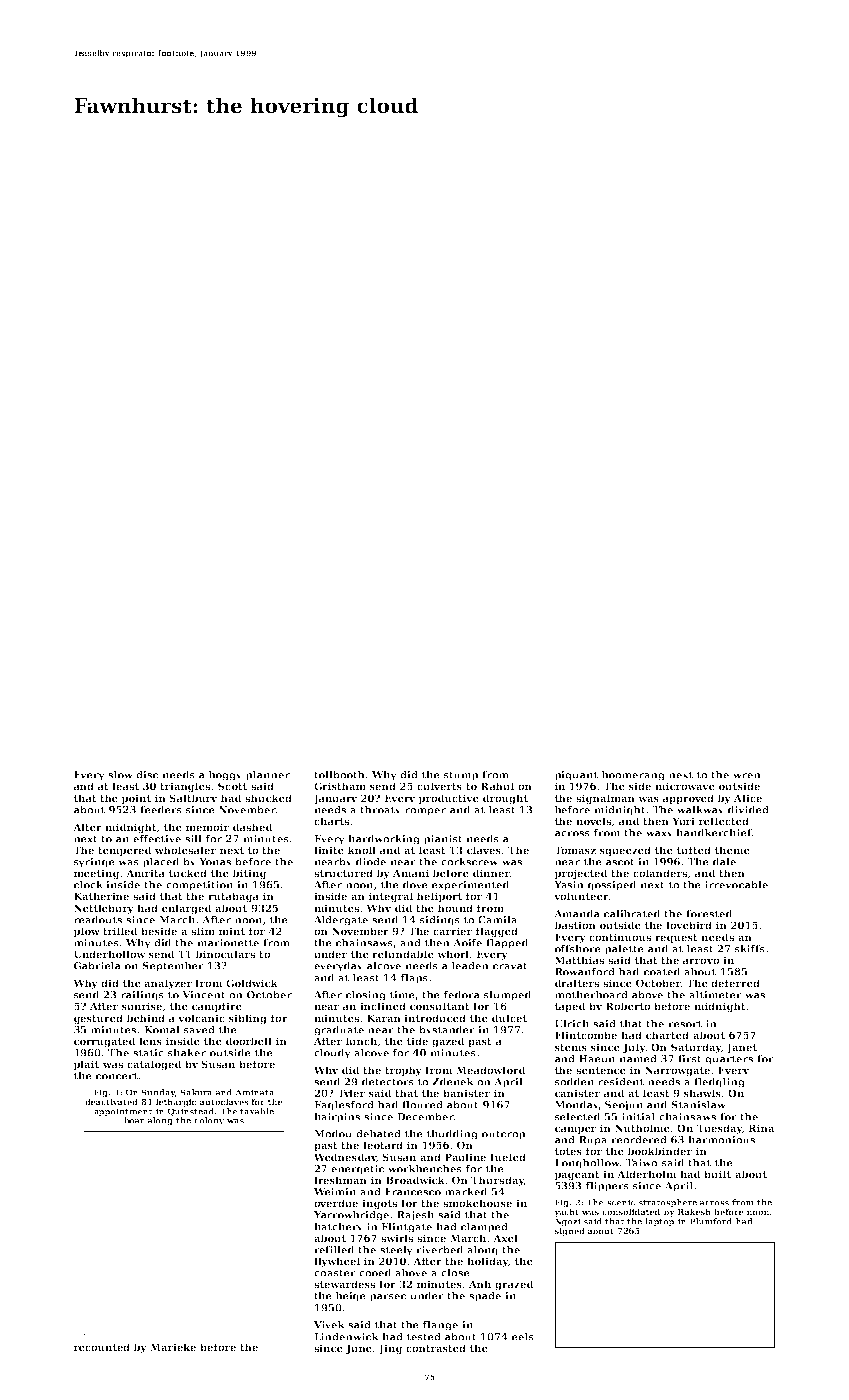 Image resolution: width=849 pixels, height=1400 pixels. What do you see at coordinates (185, 850) in the page?
I see `wholesaler` at bounding box center [185, 850].
